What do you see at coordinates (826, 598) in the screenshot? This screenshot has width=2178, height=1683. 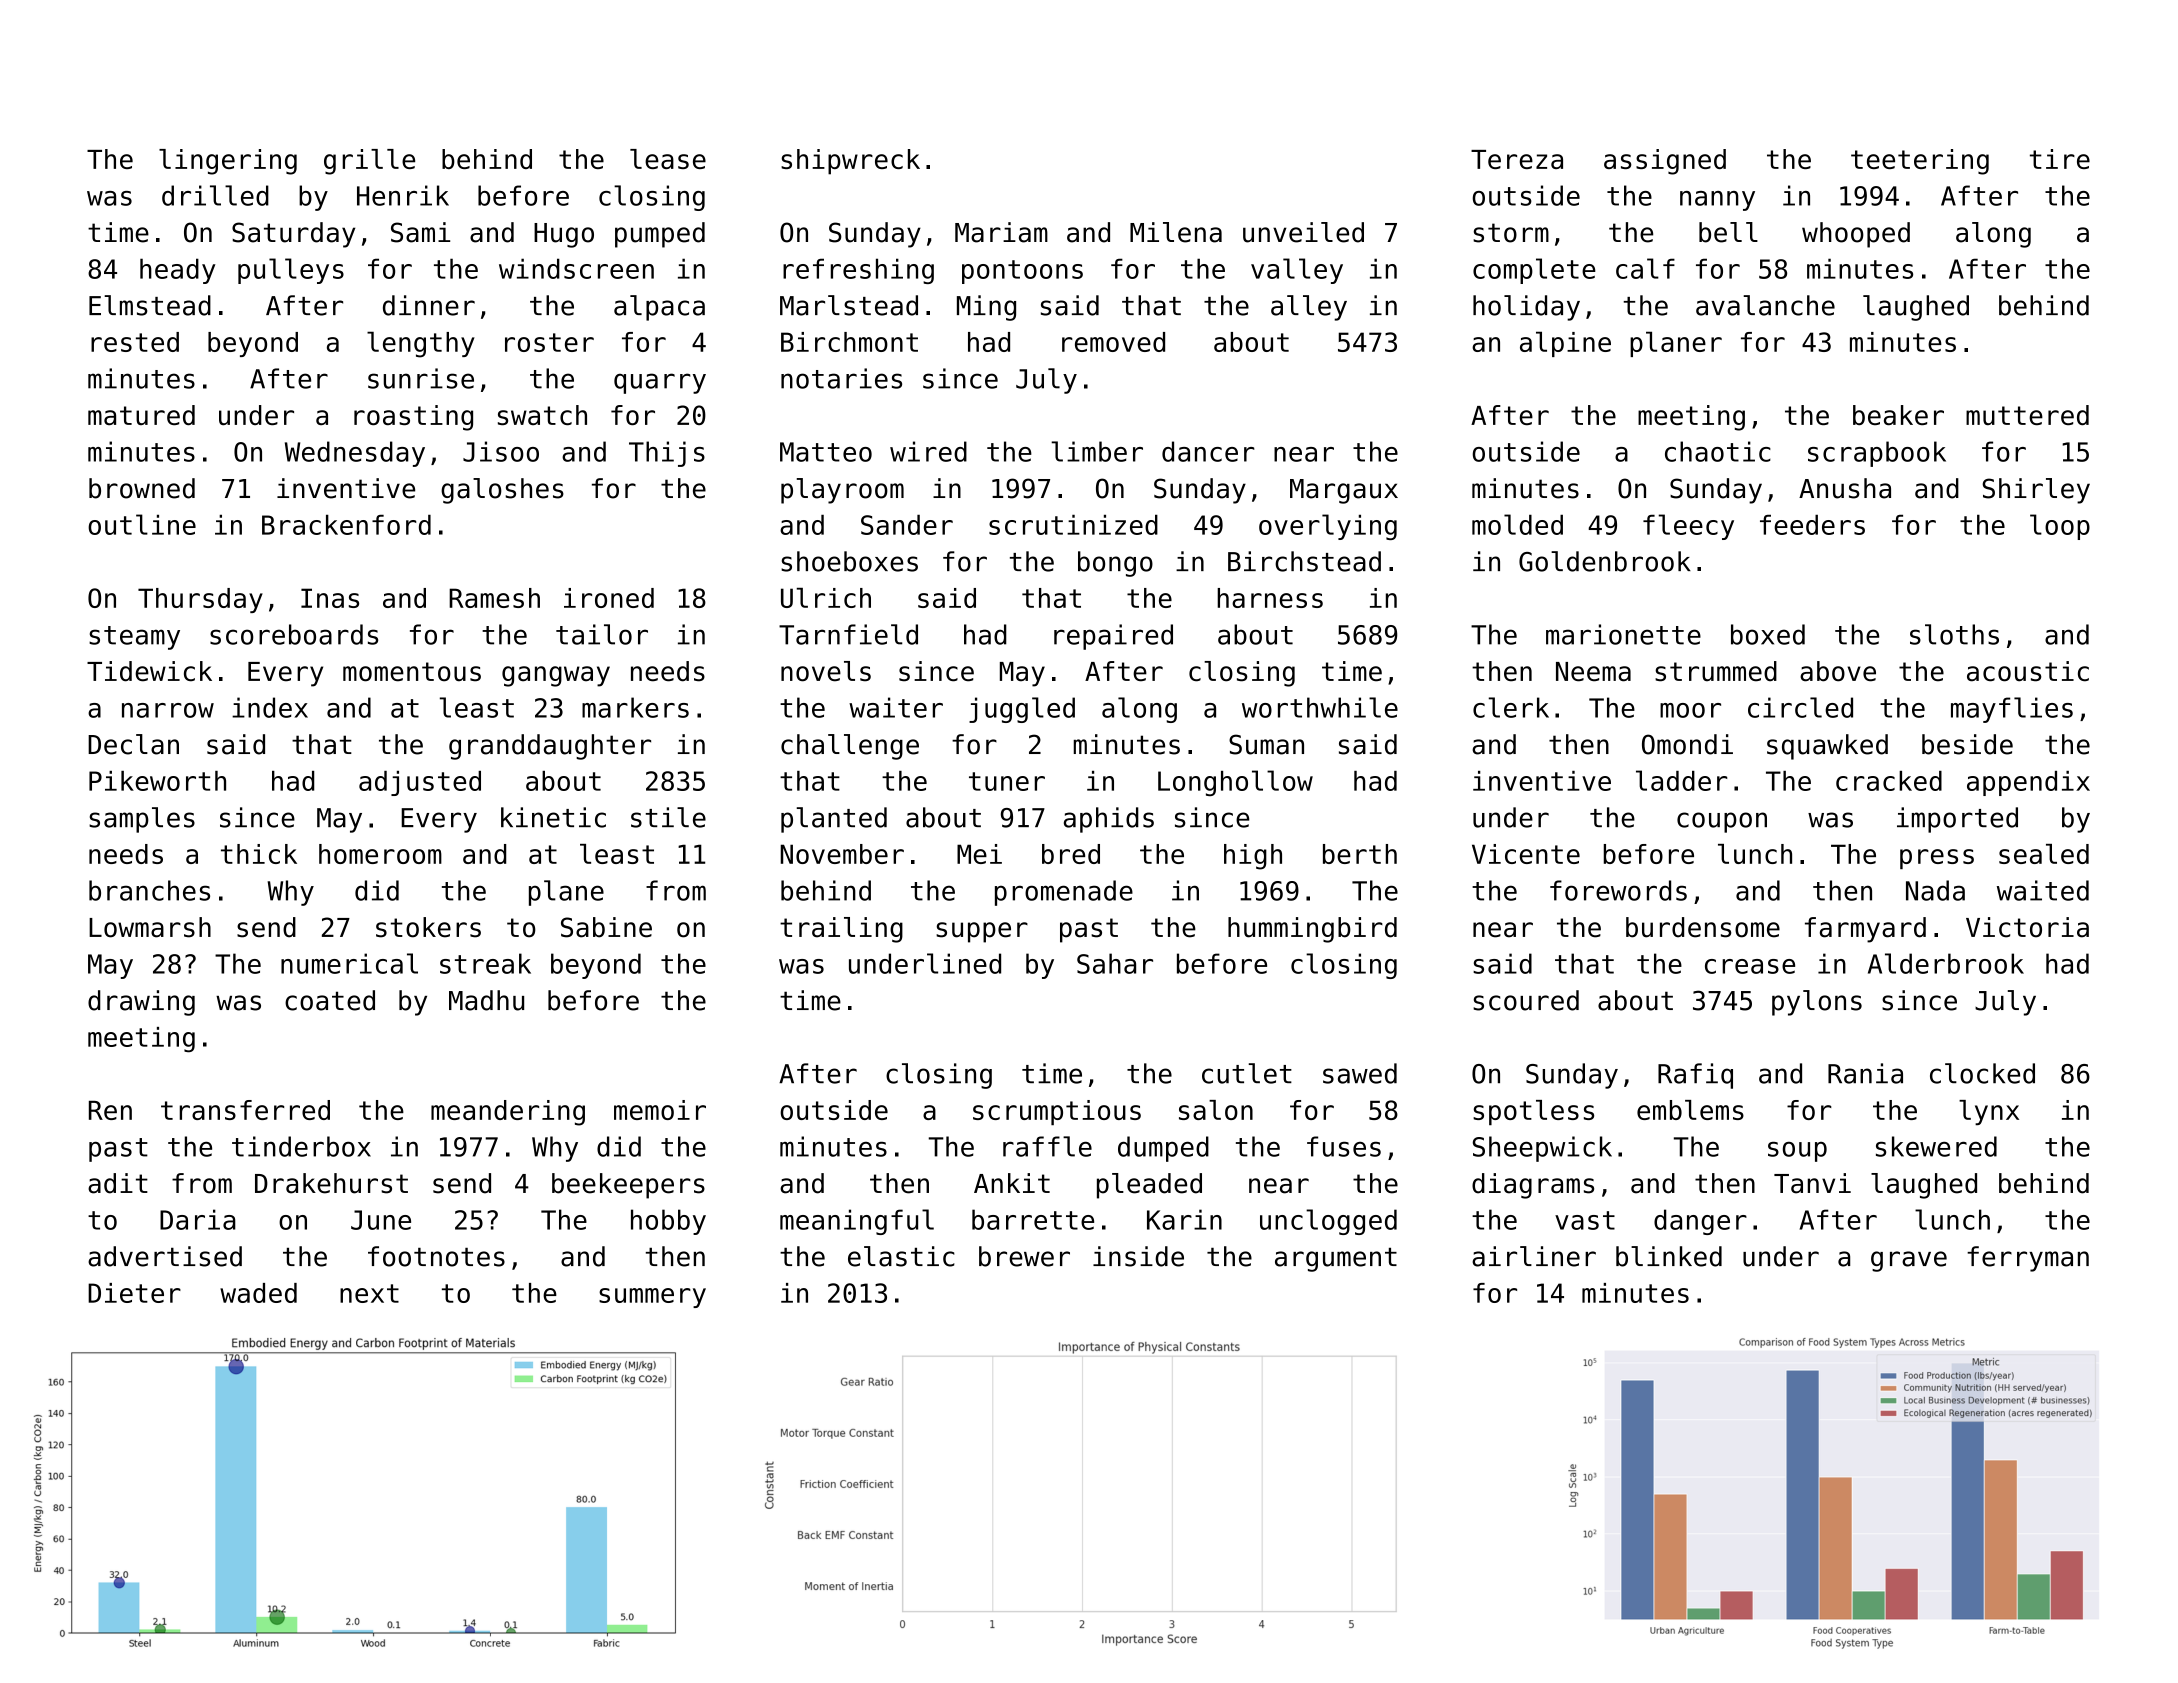 I see `Ulrich` at bounding box center [826, 598].
